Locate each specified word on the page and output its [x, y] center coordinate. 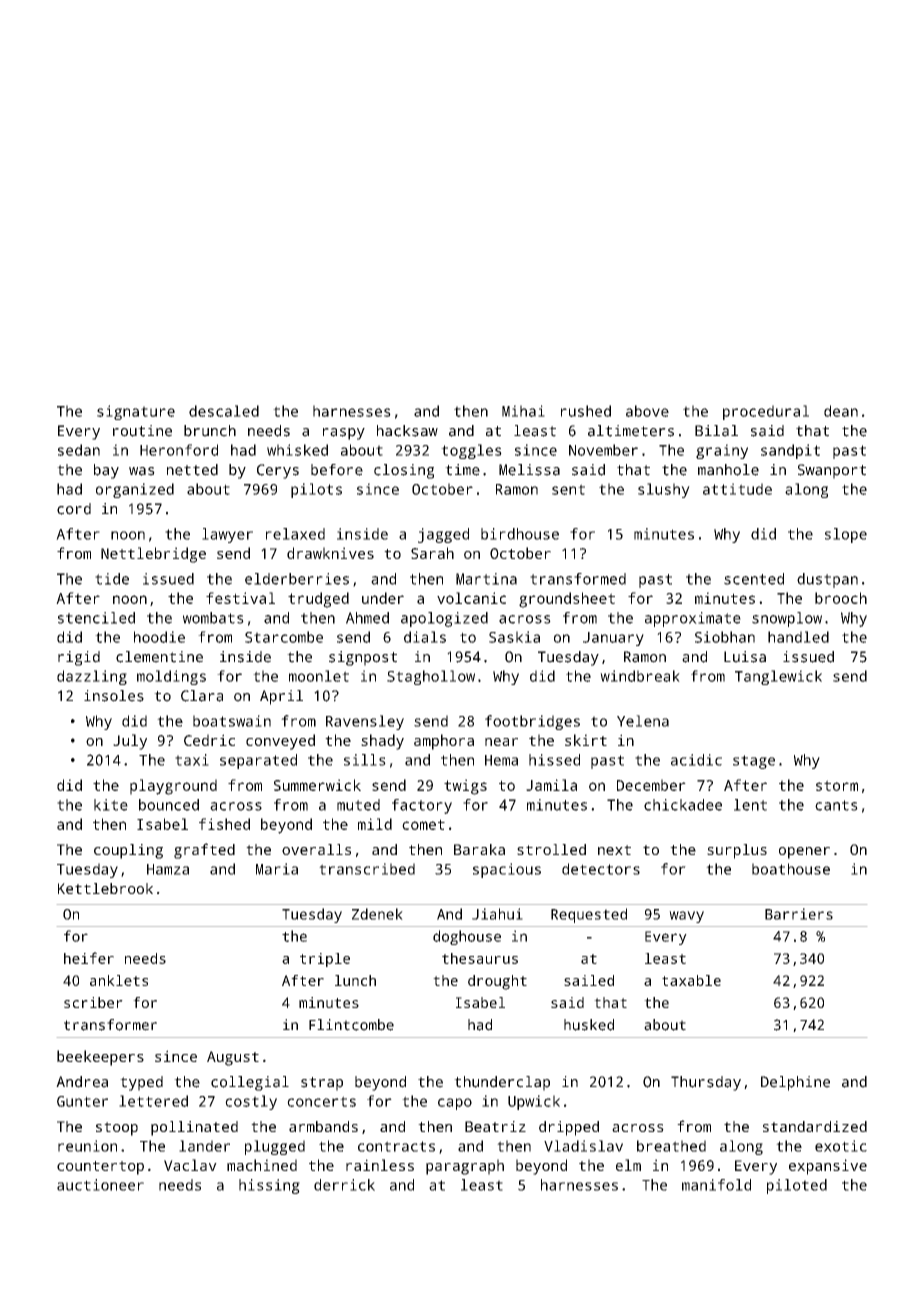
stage [754, 762]
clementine [159, 657]
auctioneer [100, 1185]
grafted [204, 851]
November [603, 450]
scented [754, 579]
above [647, 411]
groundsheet [567, 600]
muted [358, 805]
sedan [79, 450]
